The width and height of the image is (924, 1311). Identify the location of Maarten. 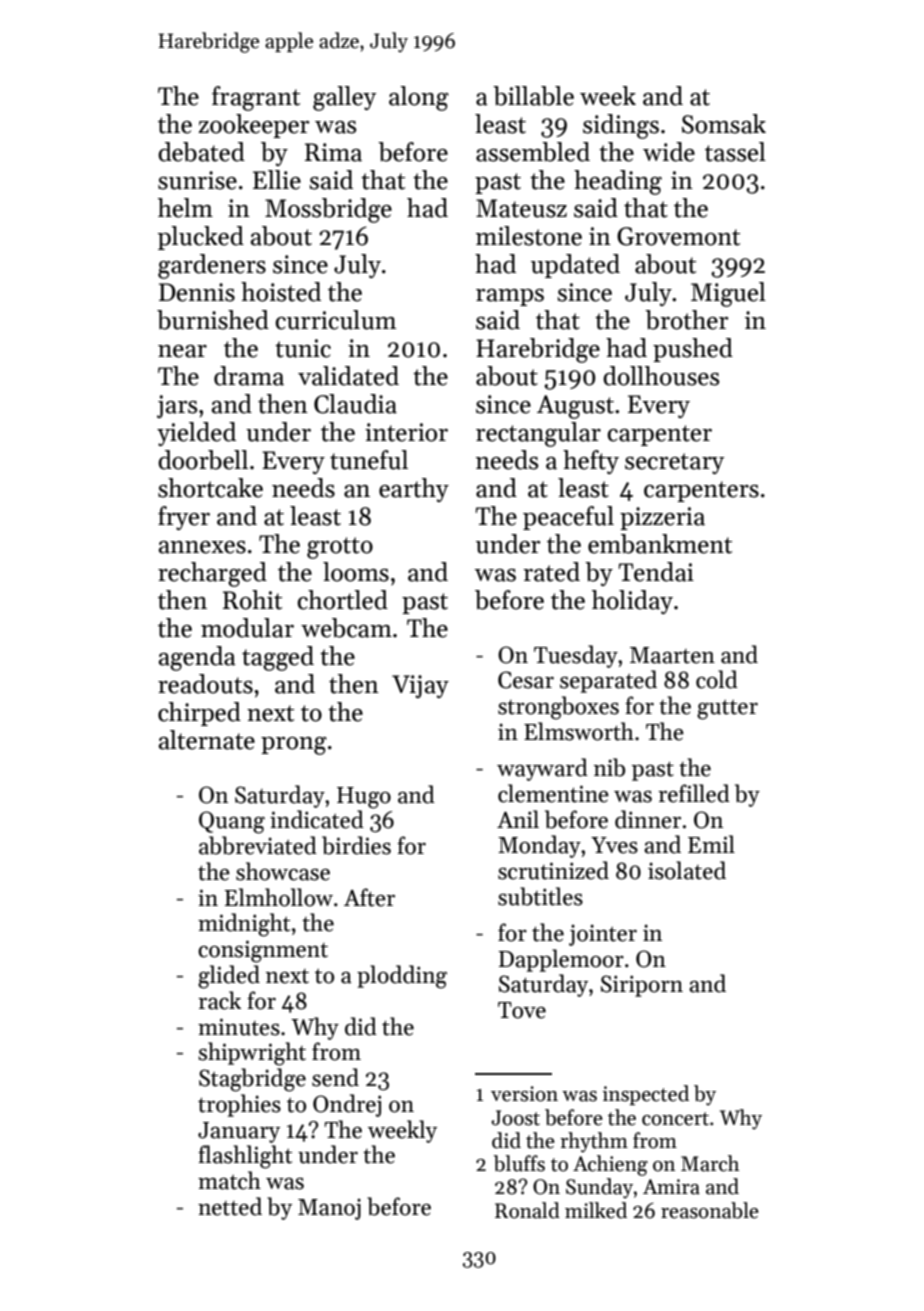
(672, 655).
